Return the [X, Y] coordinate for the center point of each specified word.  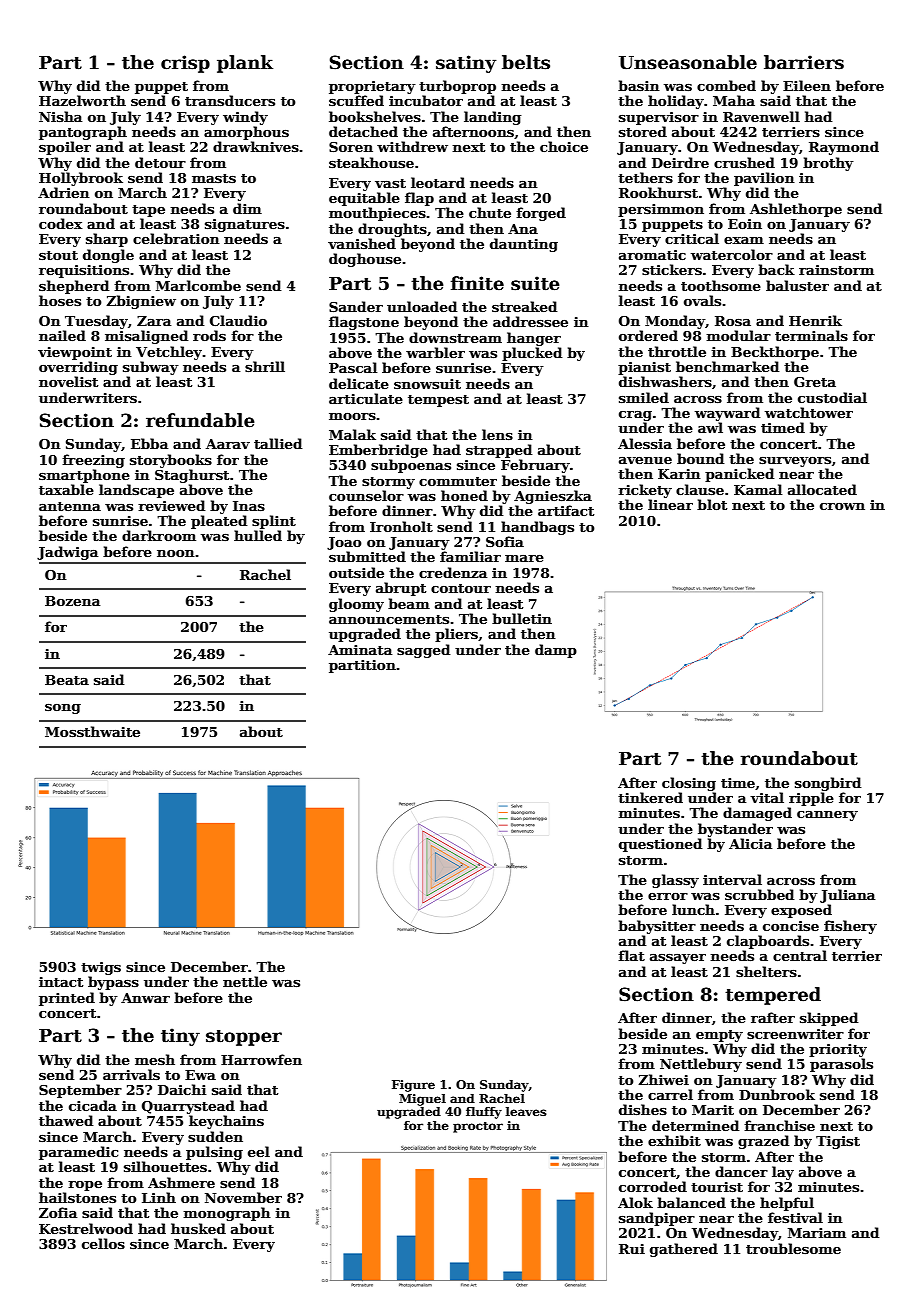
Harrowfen [261, 1059]
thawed [66, 1120]
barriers [804, 62]
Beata [67, 680]
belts [526, 62]
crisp [185, 64]
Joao [344, 543]
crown [842, 506]
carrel [670, 1094]
